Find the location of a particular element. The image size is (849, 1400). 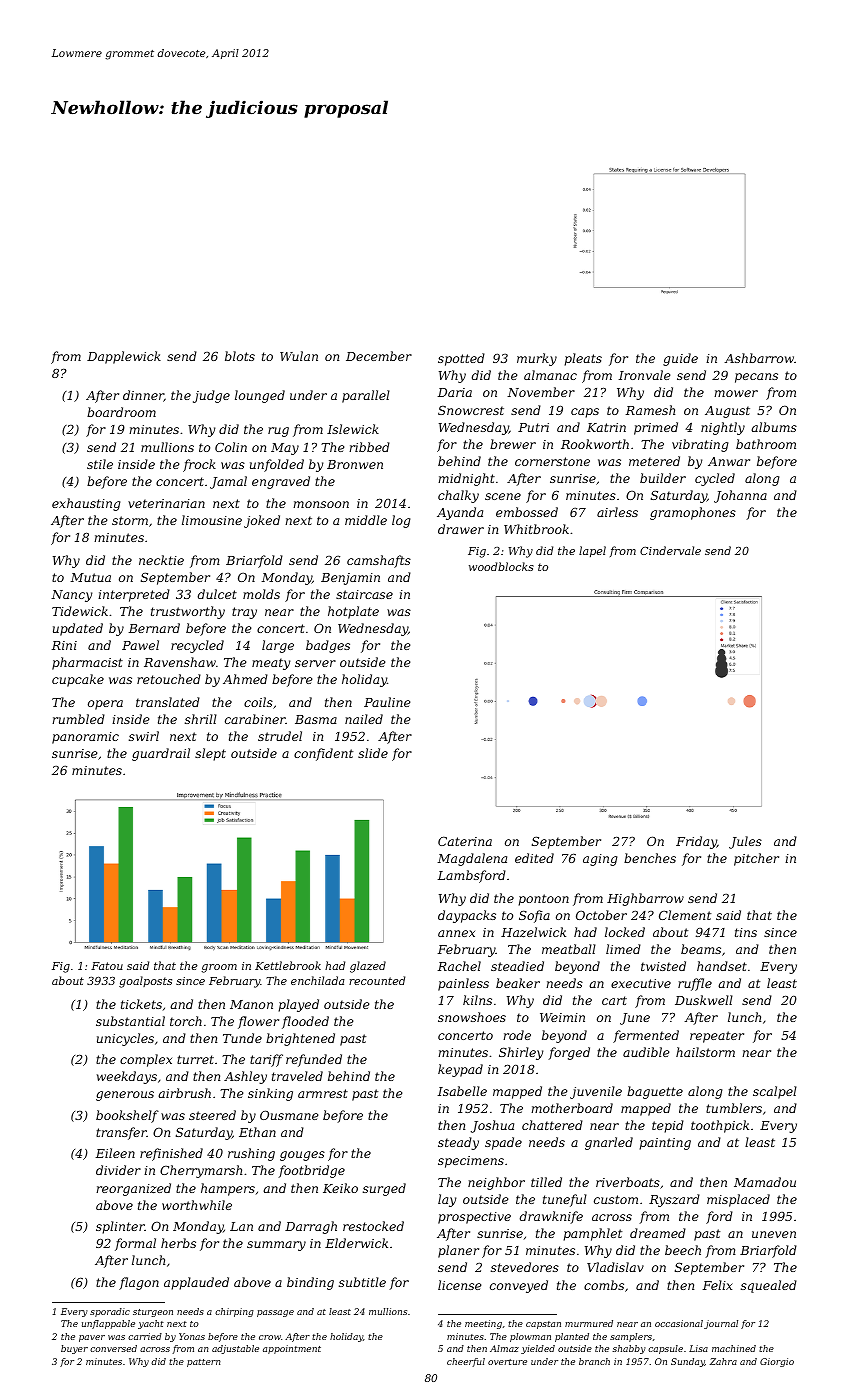

boardroom is located at coordinates (121, 412).
